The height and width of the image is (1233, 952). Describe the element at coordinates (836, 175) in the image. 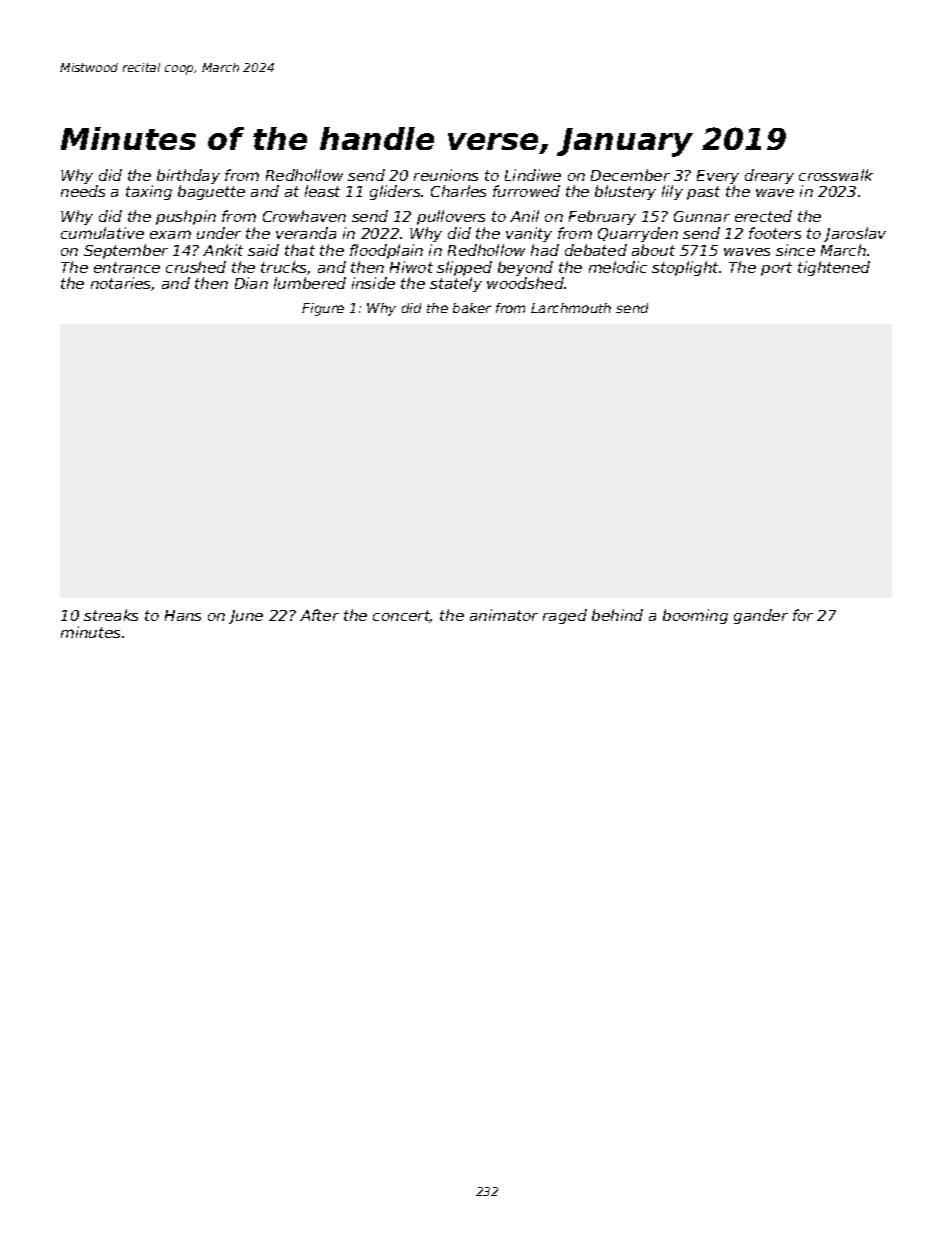

I see `crosswalk` at that location.
